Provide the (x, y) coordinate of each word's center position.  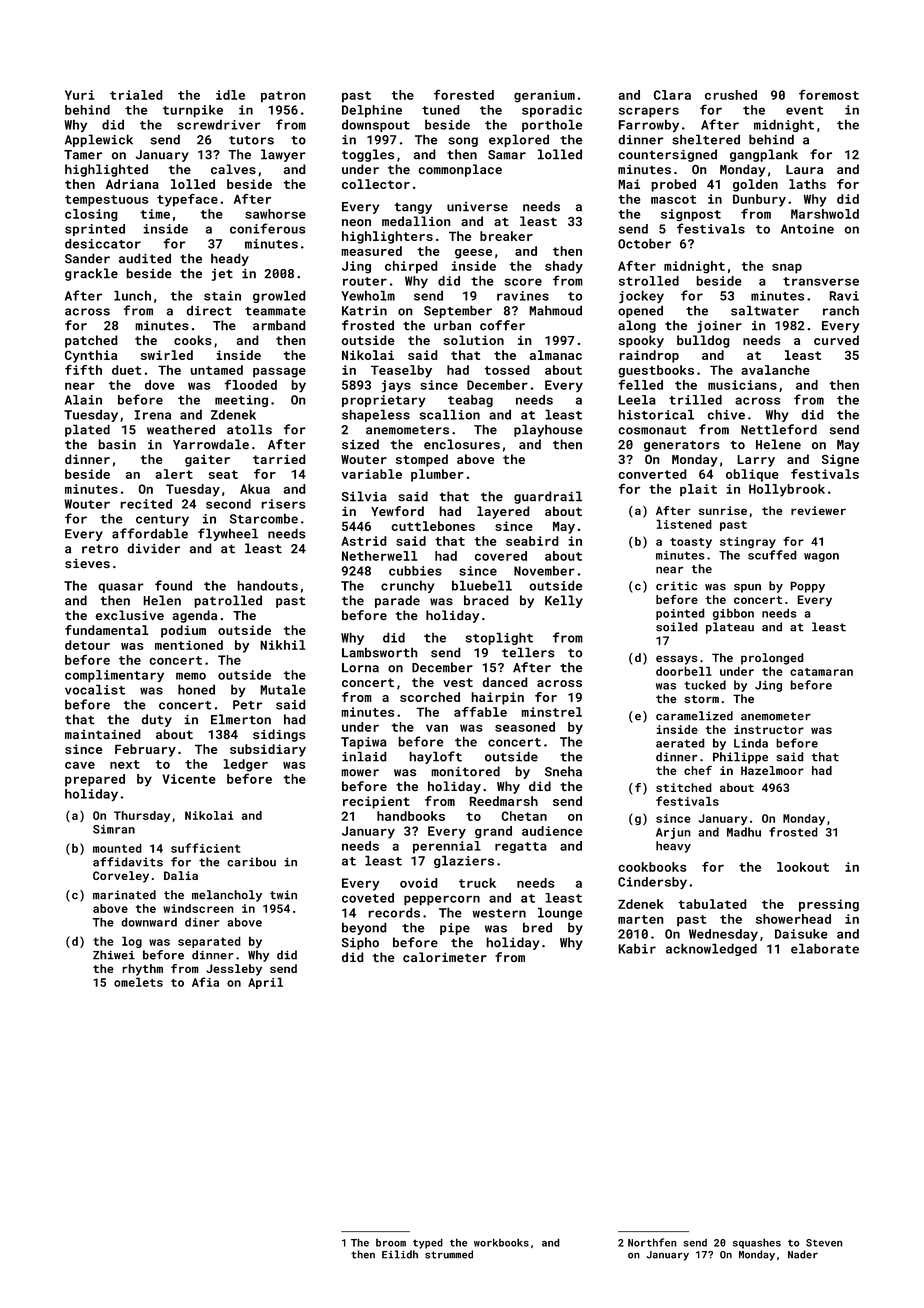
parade (397, 601)
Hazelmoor (772, 770)
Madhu (744, 832)
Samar (507, 155)
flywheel (228, 534)
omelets (138, 982)
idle (230, 95)
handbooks (411, 816)
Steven (824, 1243)
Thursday (142, 817)
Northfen (652, 1242)
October (644, 243)
